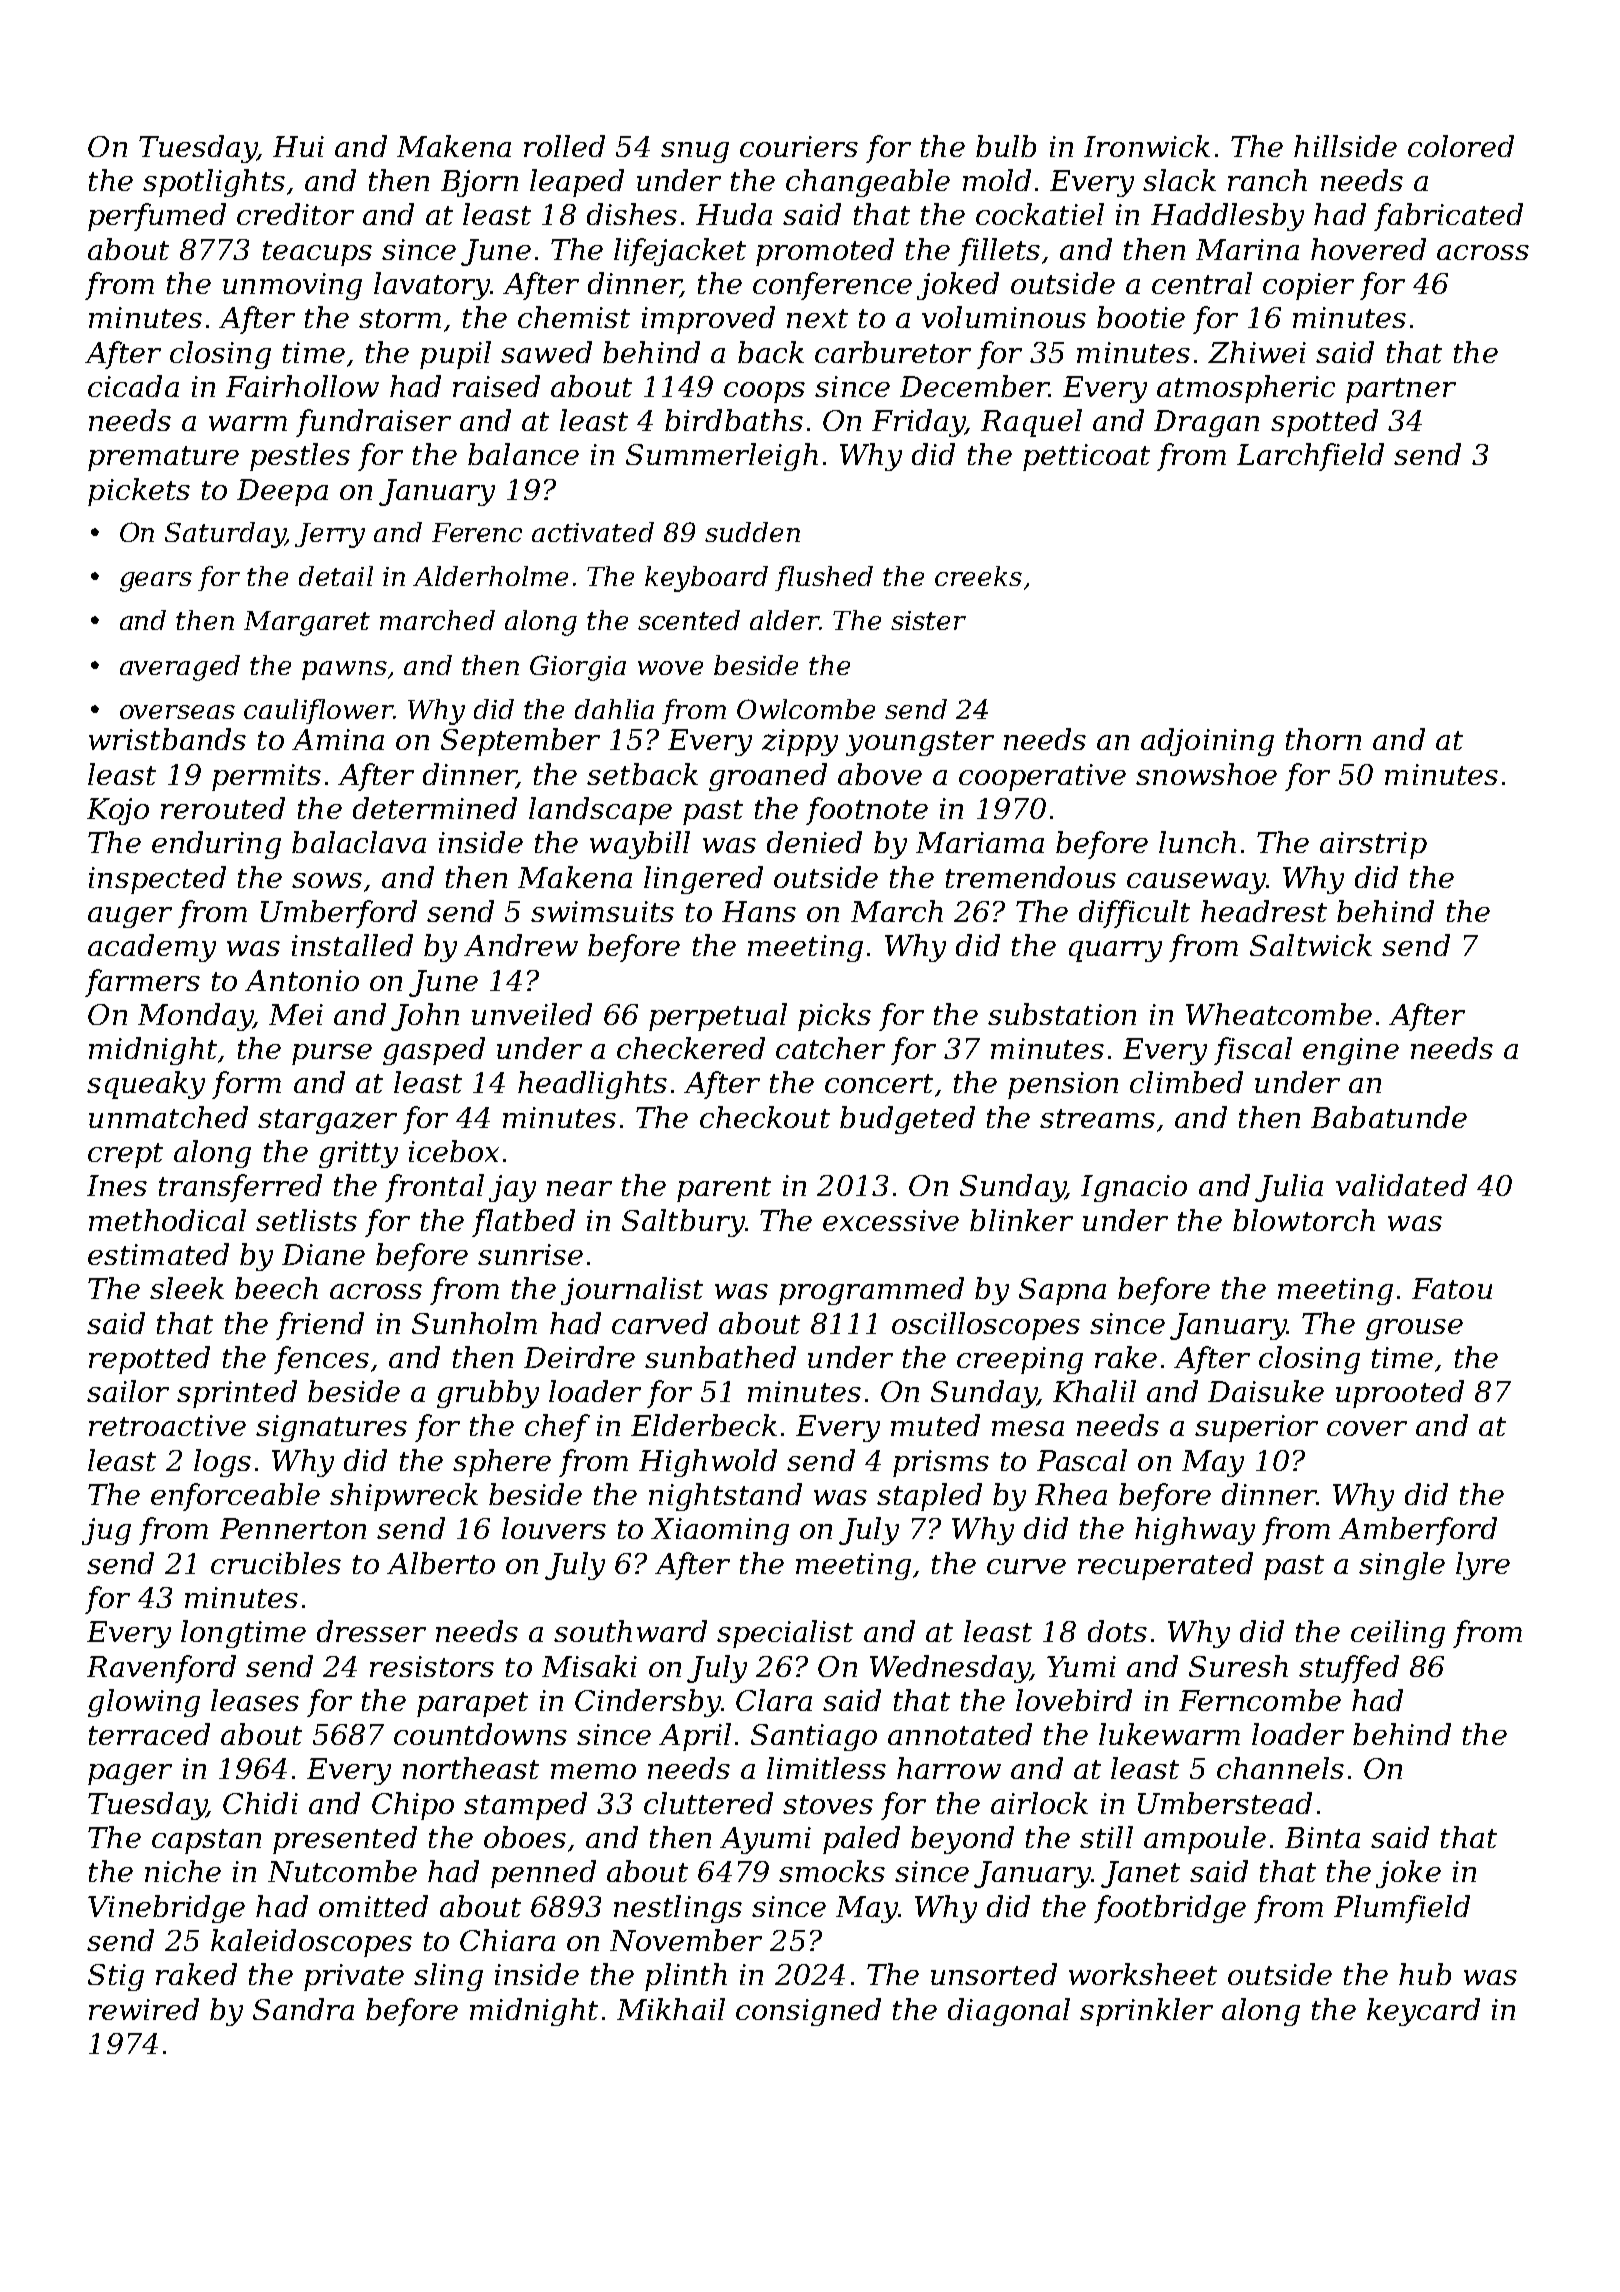 The image size is (1620, 2292). I want to click on John, so click(425, 1017).
